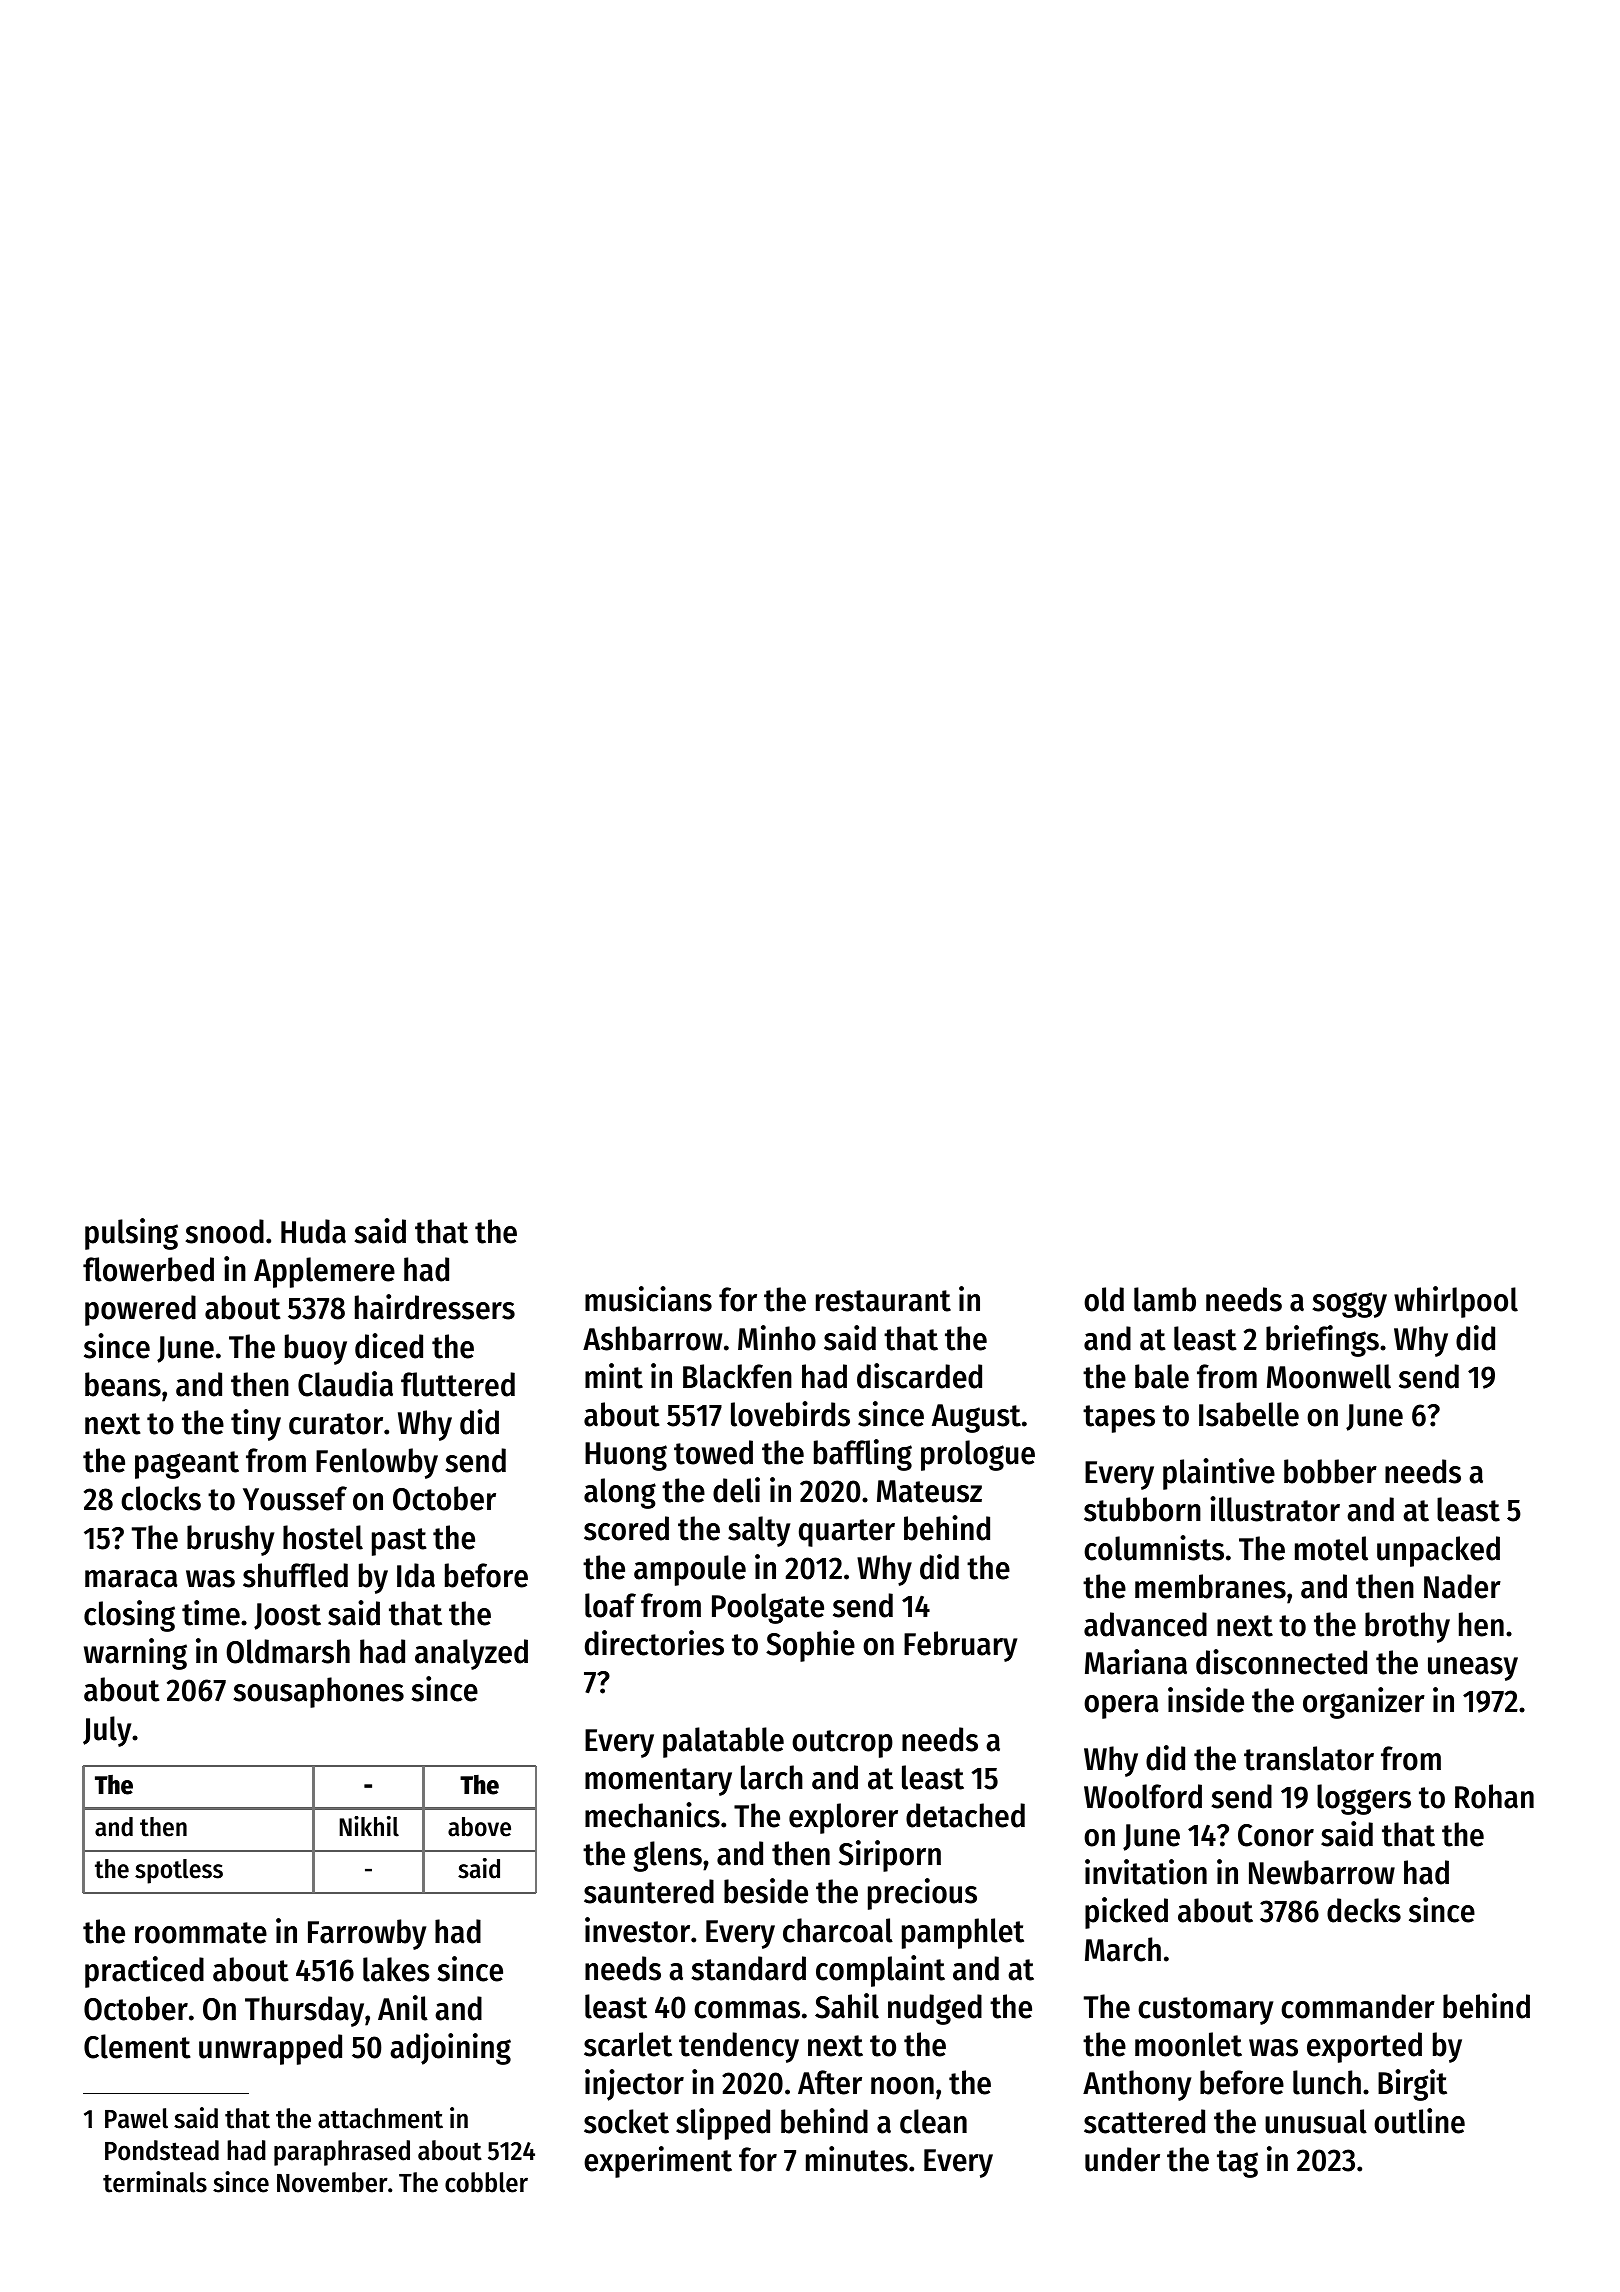 This screenshot has height=2292, width=1620. I want to click on larch, so click(772, 1777).
